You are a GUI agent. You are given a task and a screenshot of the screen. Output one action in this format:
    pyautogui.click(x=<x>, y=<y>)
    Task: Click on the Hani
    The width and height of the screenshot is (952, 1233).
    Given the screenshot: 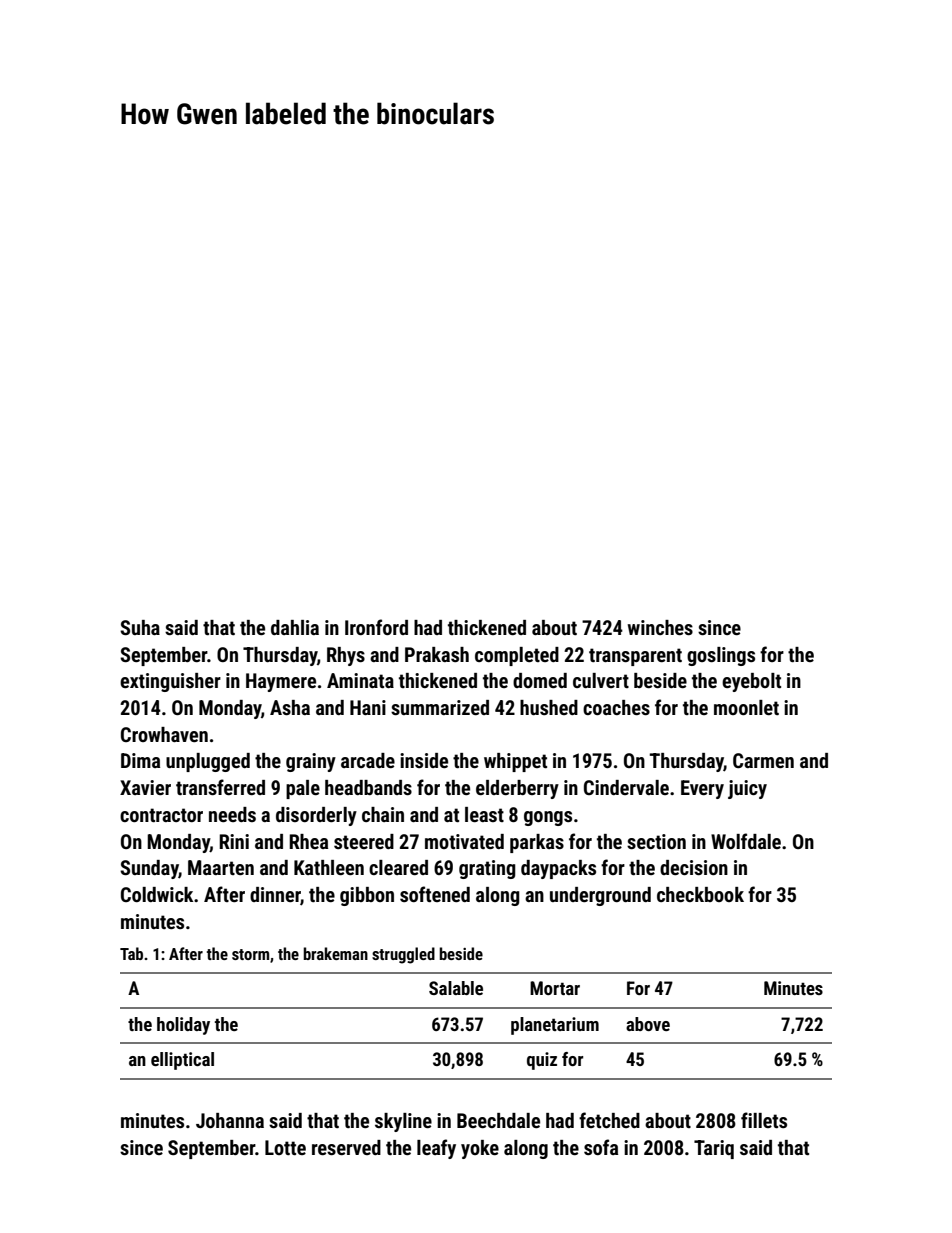 What is the action you would take?
    pyautogui.click(x=368, y=707)
